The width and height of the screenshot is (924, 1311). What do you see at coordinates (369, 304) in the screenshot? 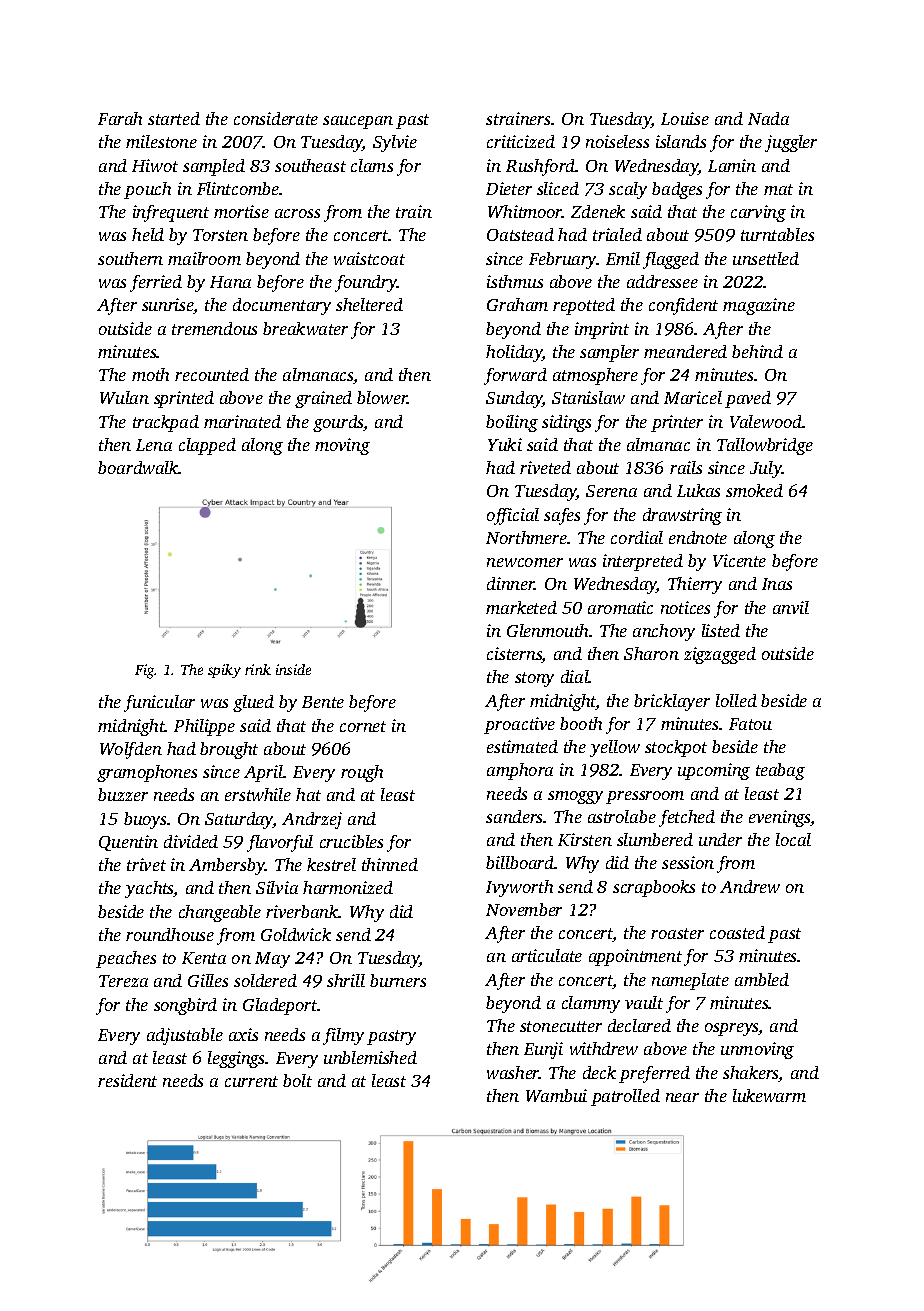
I see `sheltered` at bounding box center [369, 304].
